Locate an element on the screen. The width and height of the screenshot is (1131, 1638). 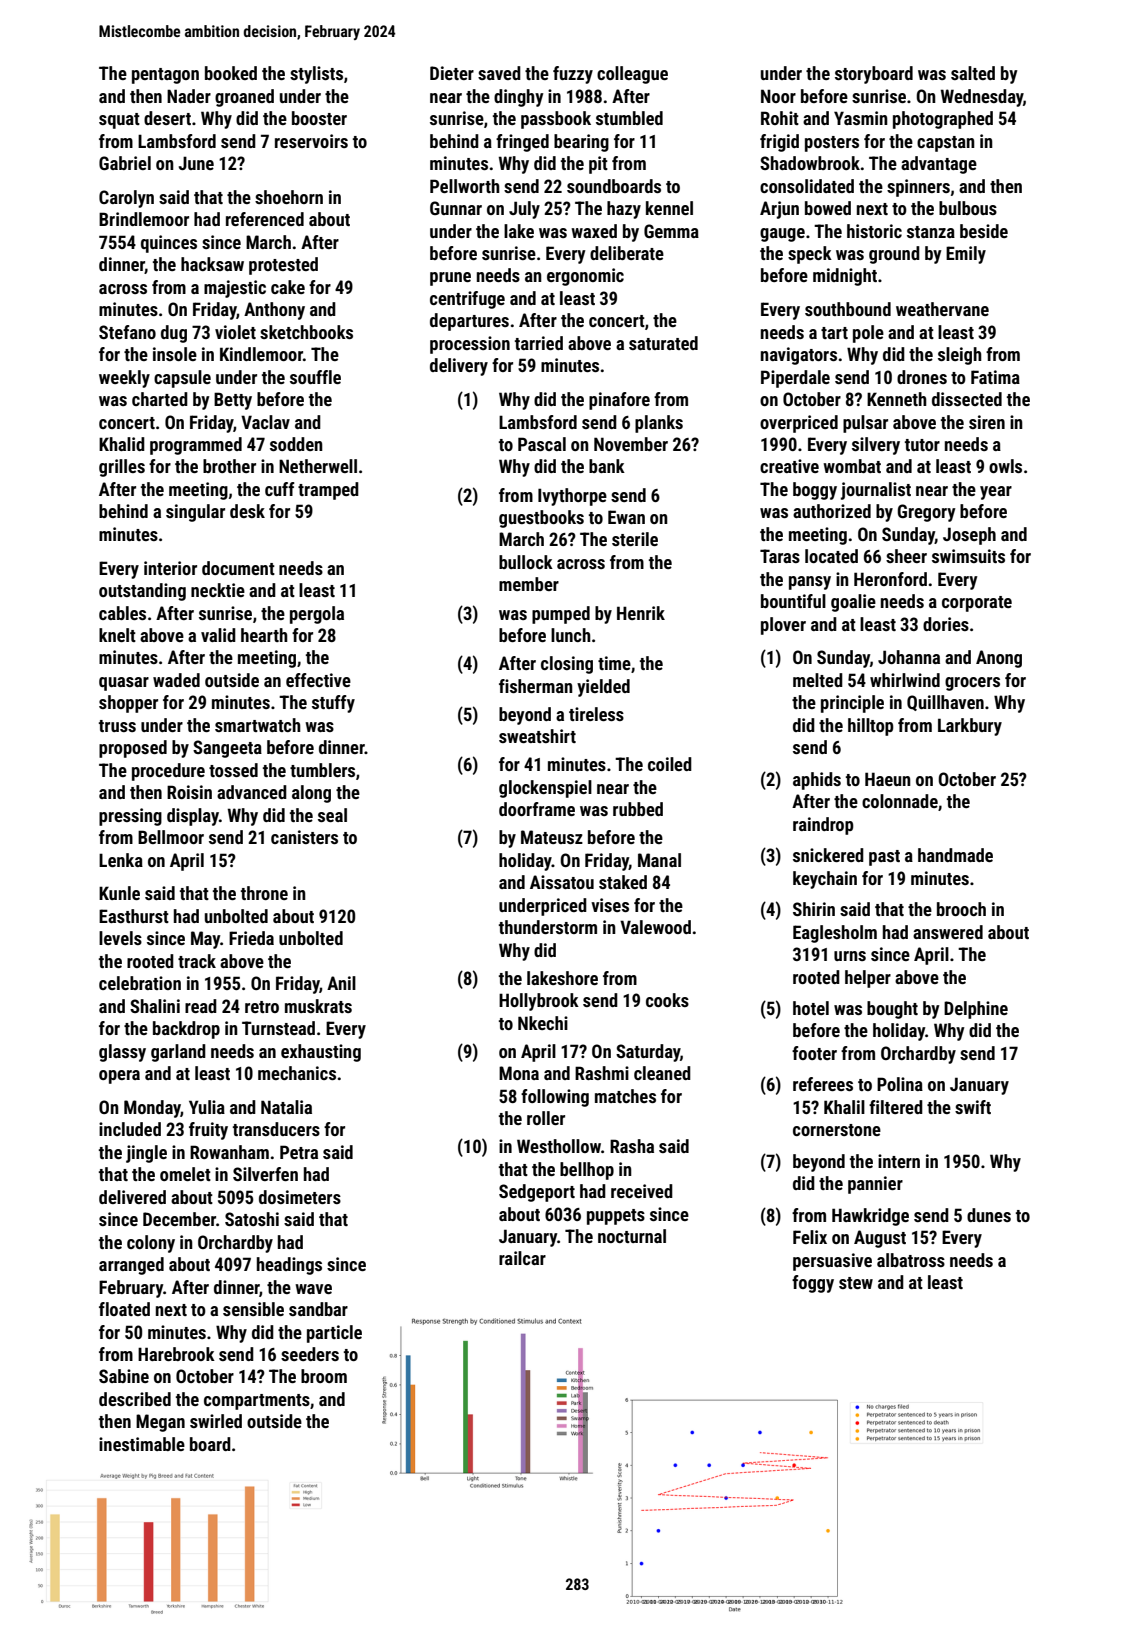
interior is located at coordinates (170, 568).
